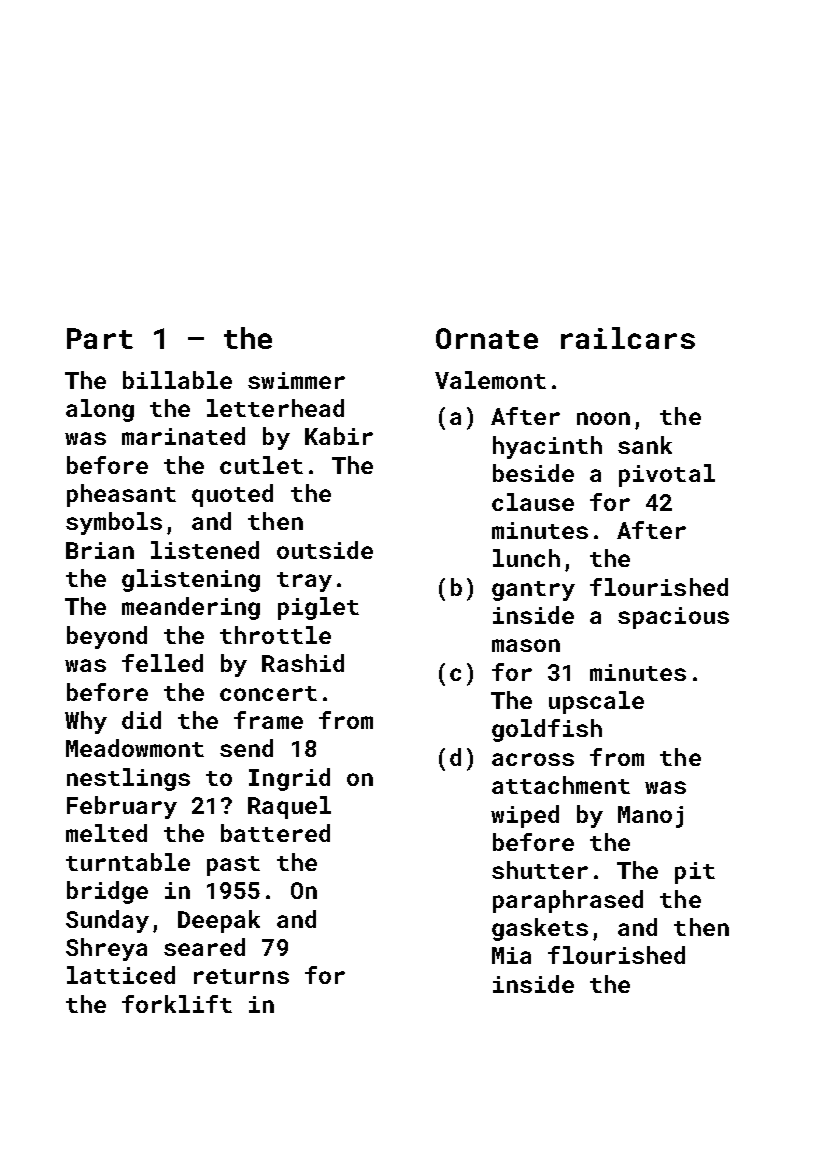  Describe the element at coordinates (177, 1004) in the document. I see `forklift` at that location.
